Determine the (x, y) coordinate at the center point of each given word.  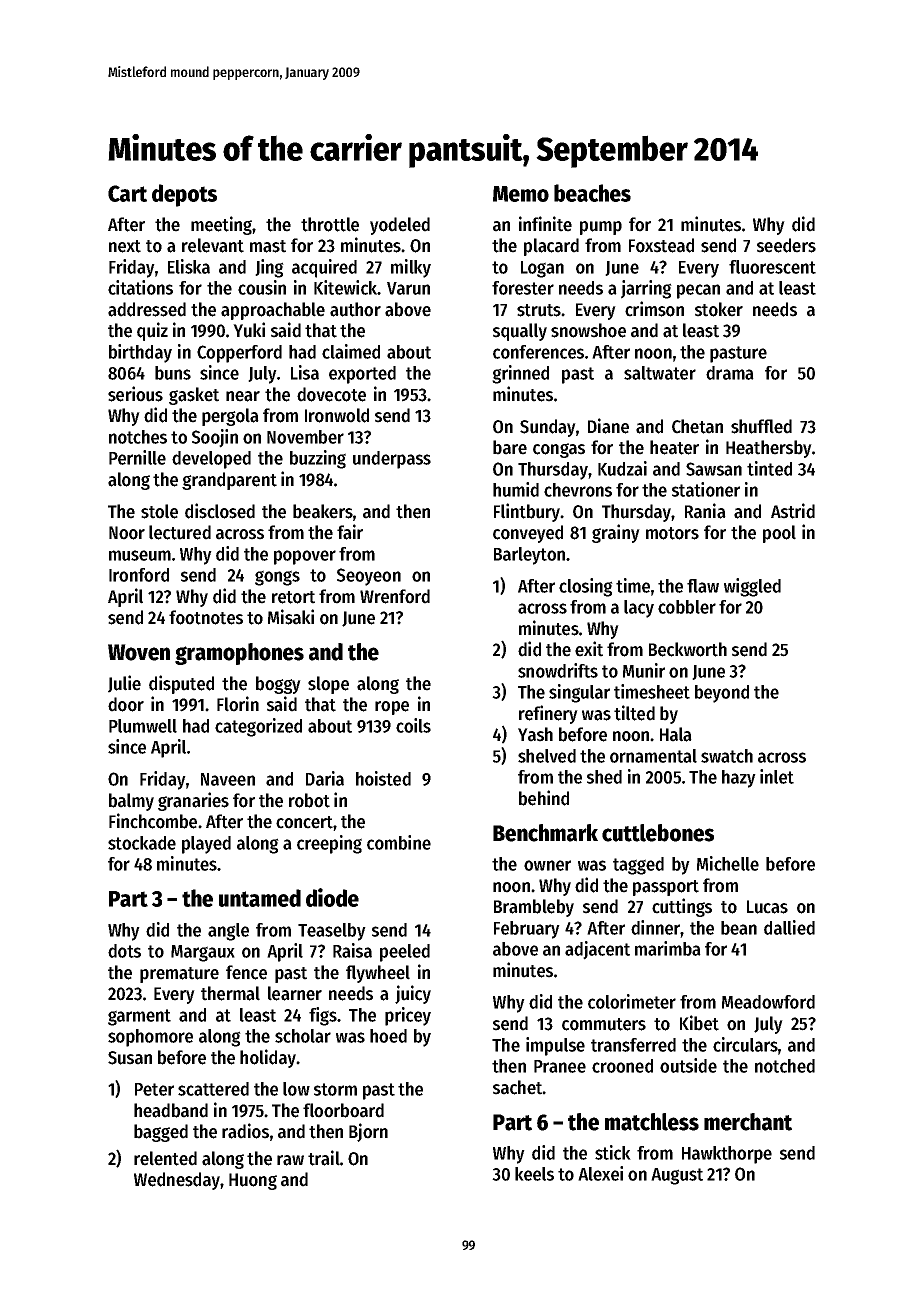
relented (165, 1158)
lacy (639, 609)
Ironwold (337, 415)
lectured (180, 532)
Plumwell (143, 726)
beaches (592, 193)
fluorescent (772, 267)
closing (586, 587)
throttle (330, 224)
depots (184, 195)
